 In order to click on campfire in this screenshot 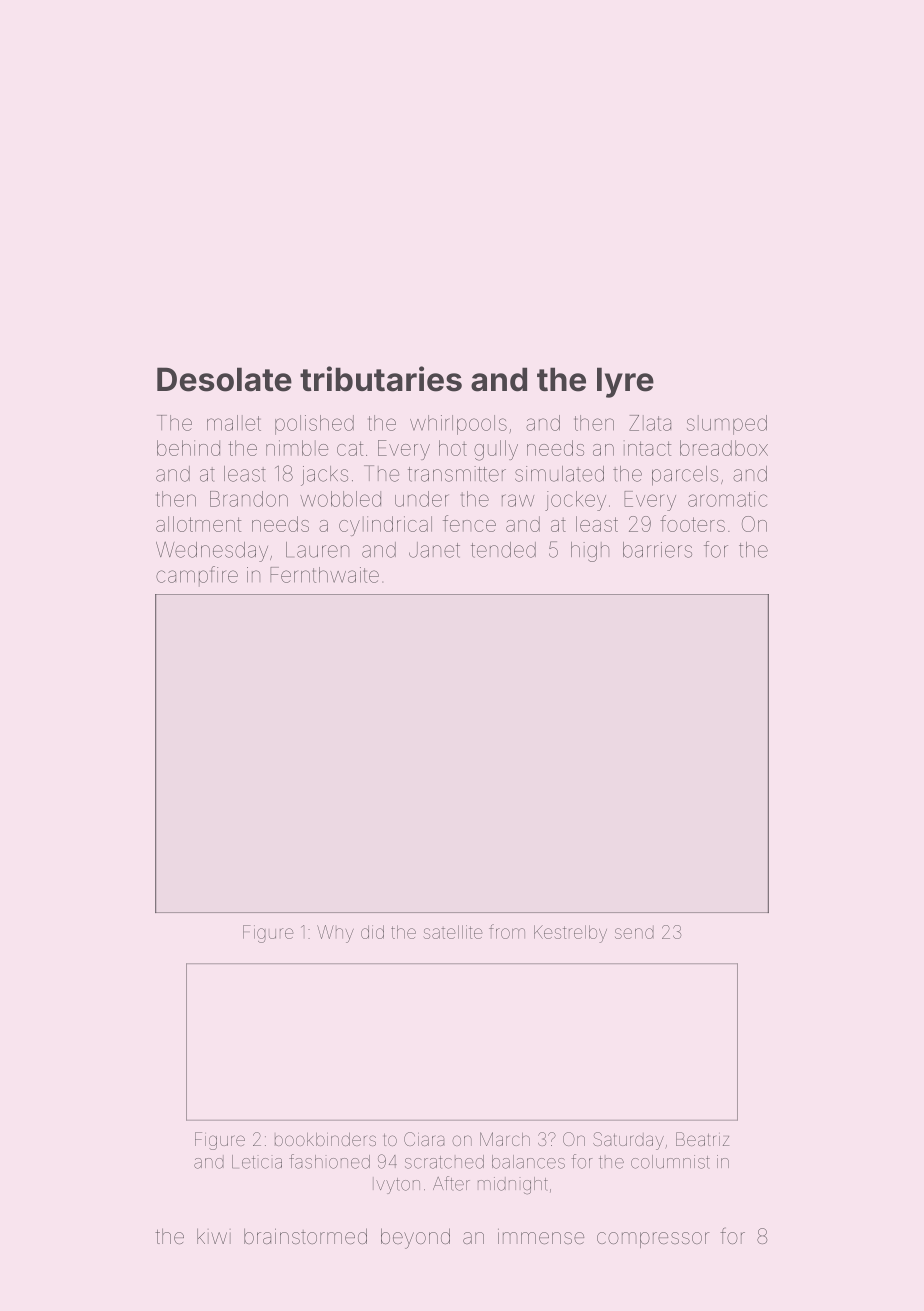, I will do `click(197, 576)`.
